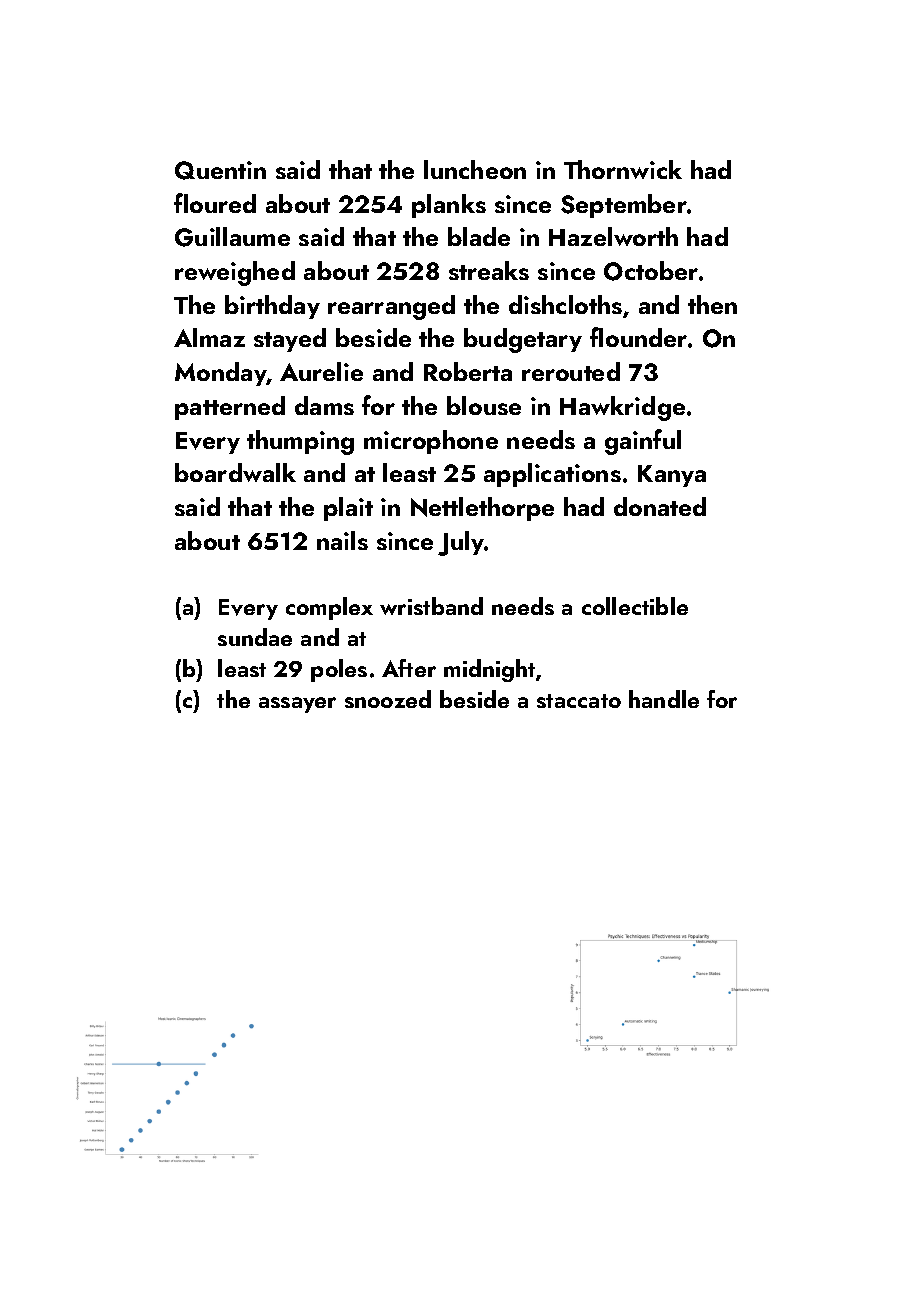  I want to click on assayer, so click(297, 705).
